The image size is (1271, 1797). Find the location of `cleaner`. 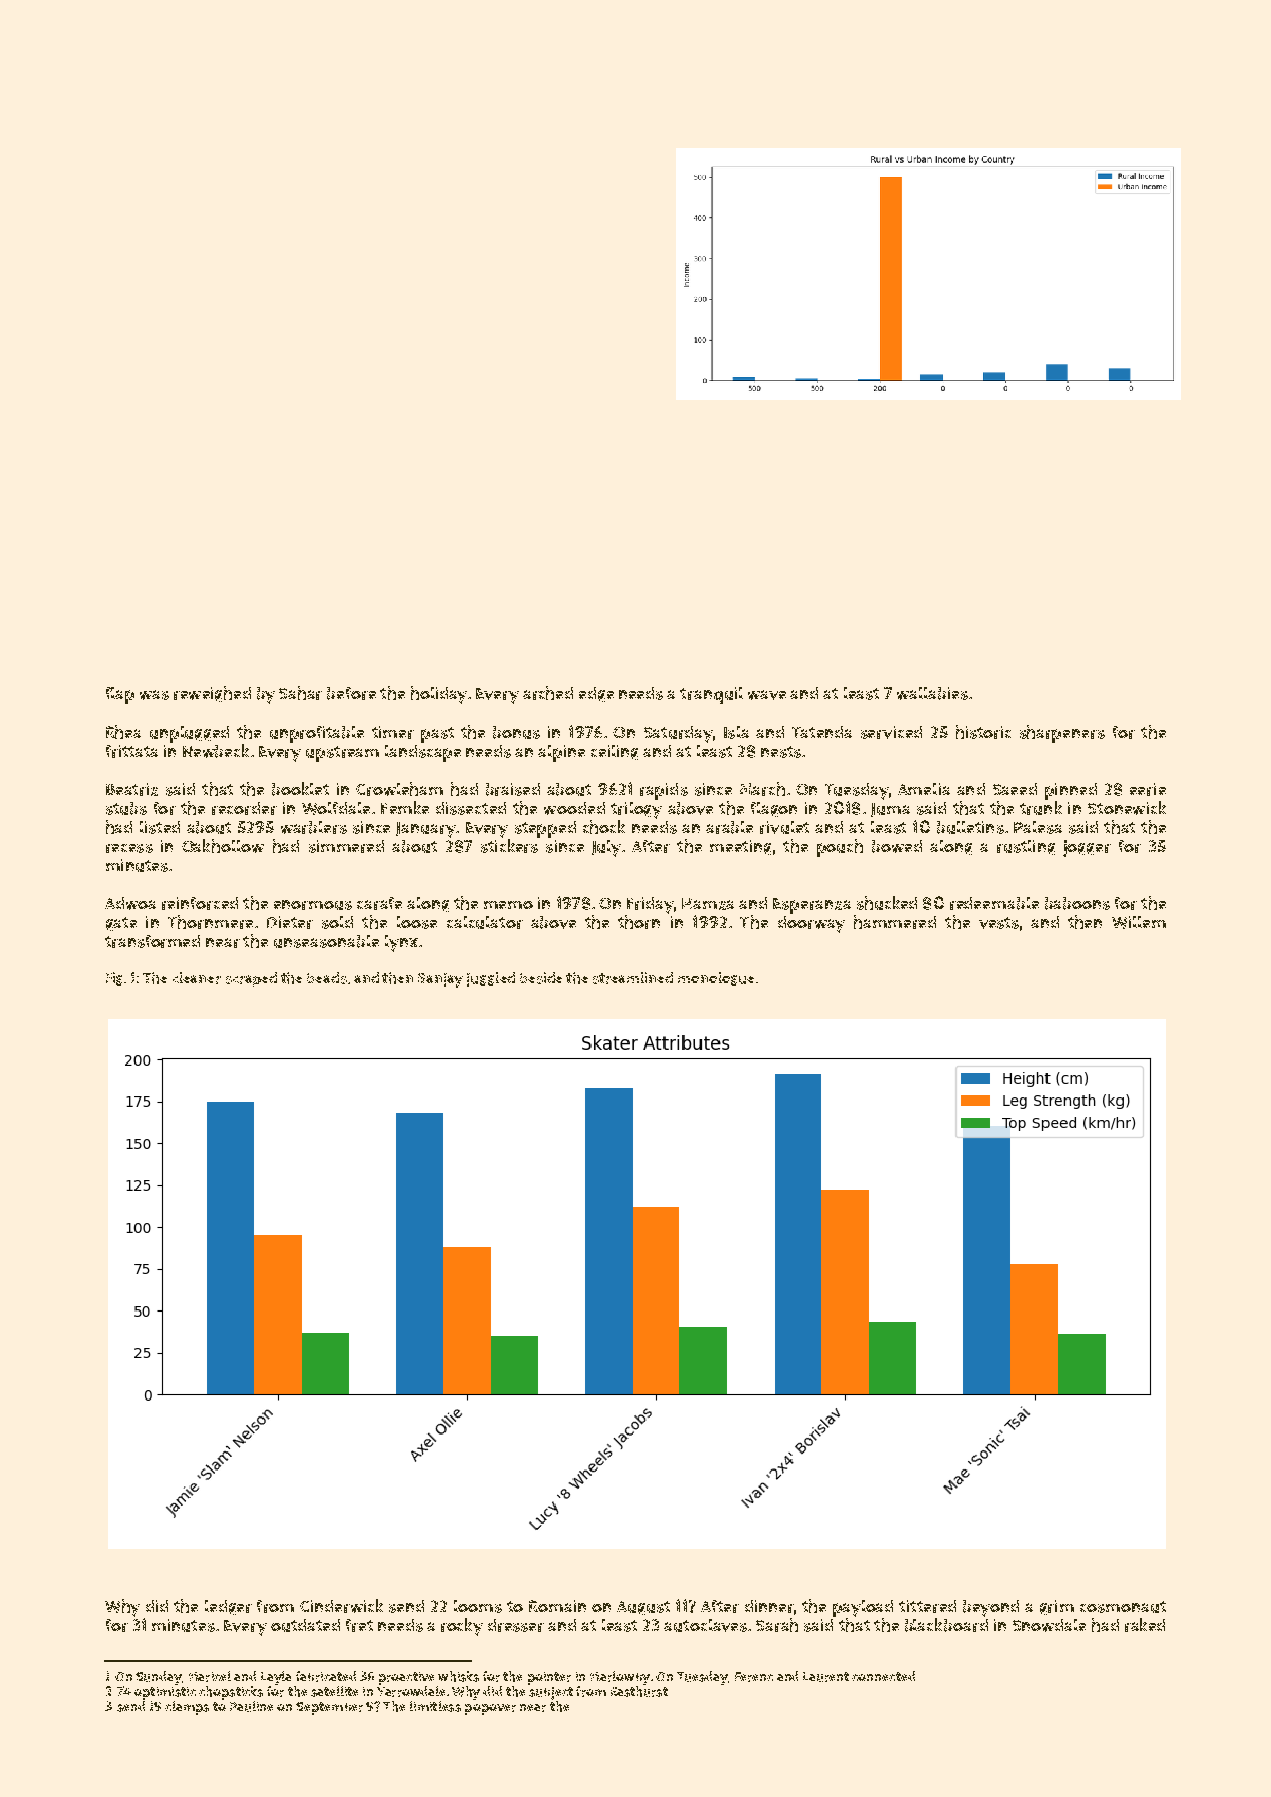

cleaner is located at coordinates (197, 978).
